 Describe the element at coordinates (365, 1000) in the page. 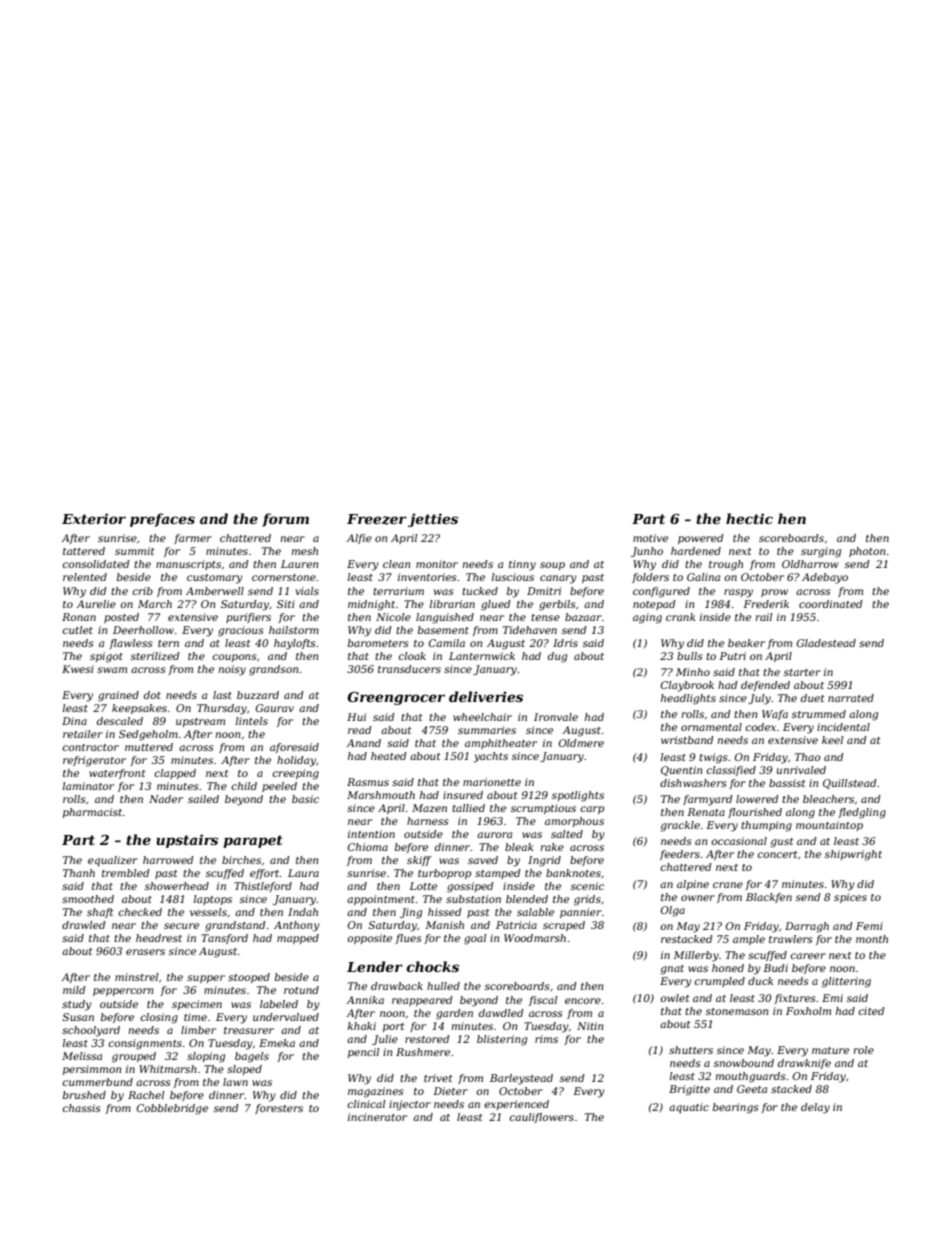

I see `Annika` at that location.
